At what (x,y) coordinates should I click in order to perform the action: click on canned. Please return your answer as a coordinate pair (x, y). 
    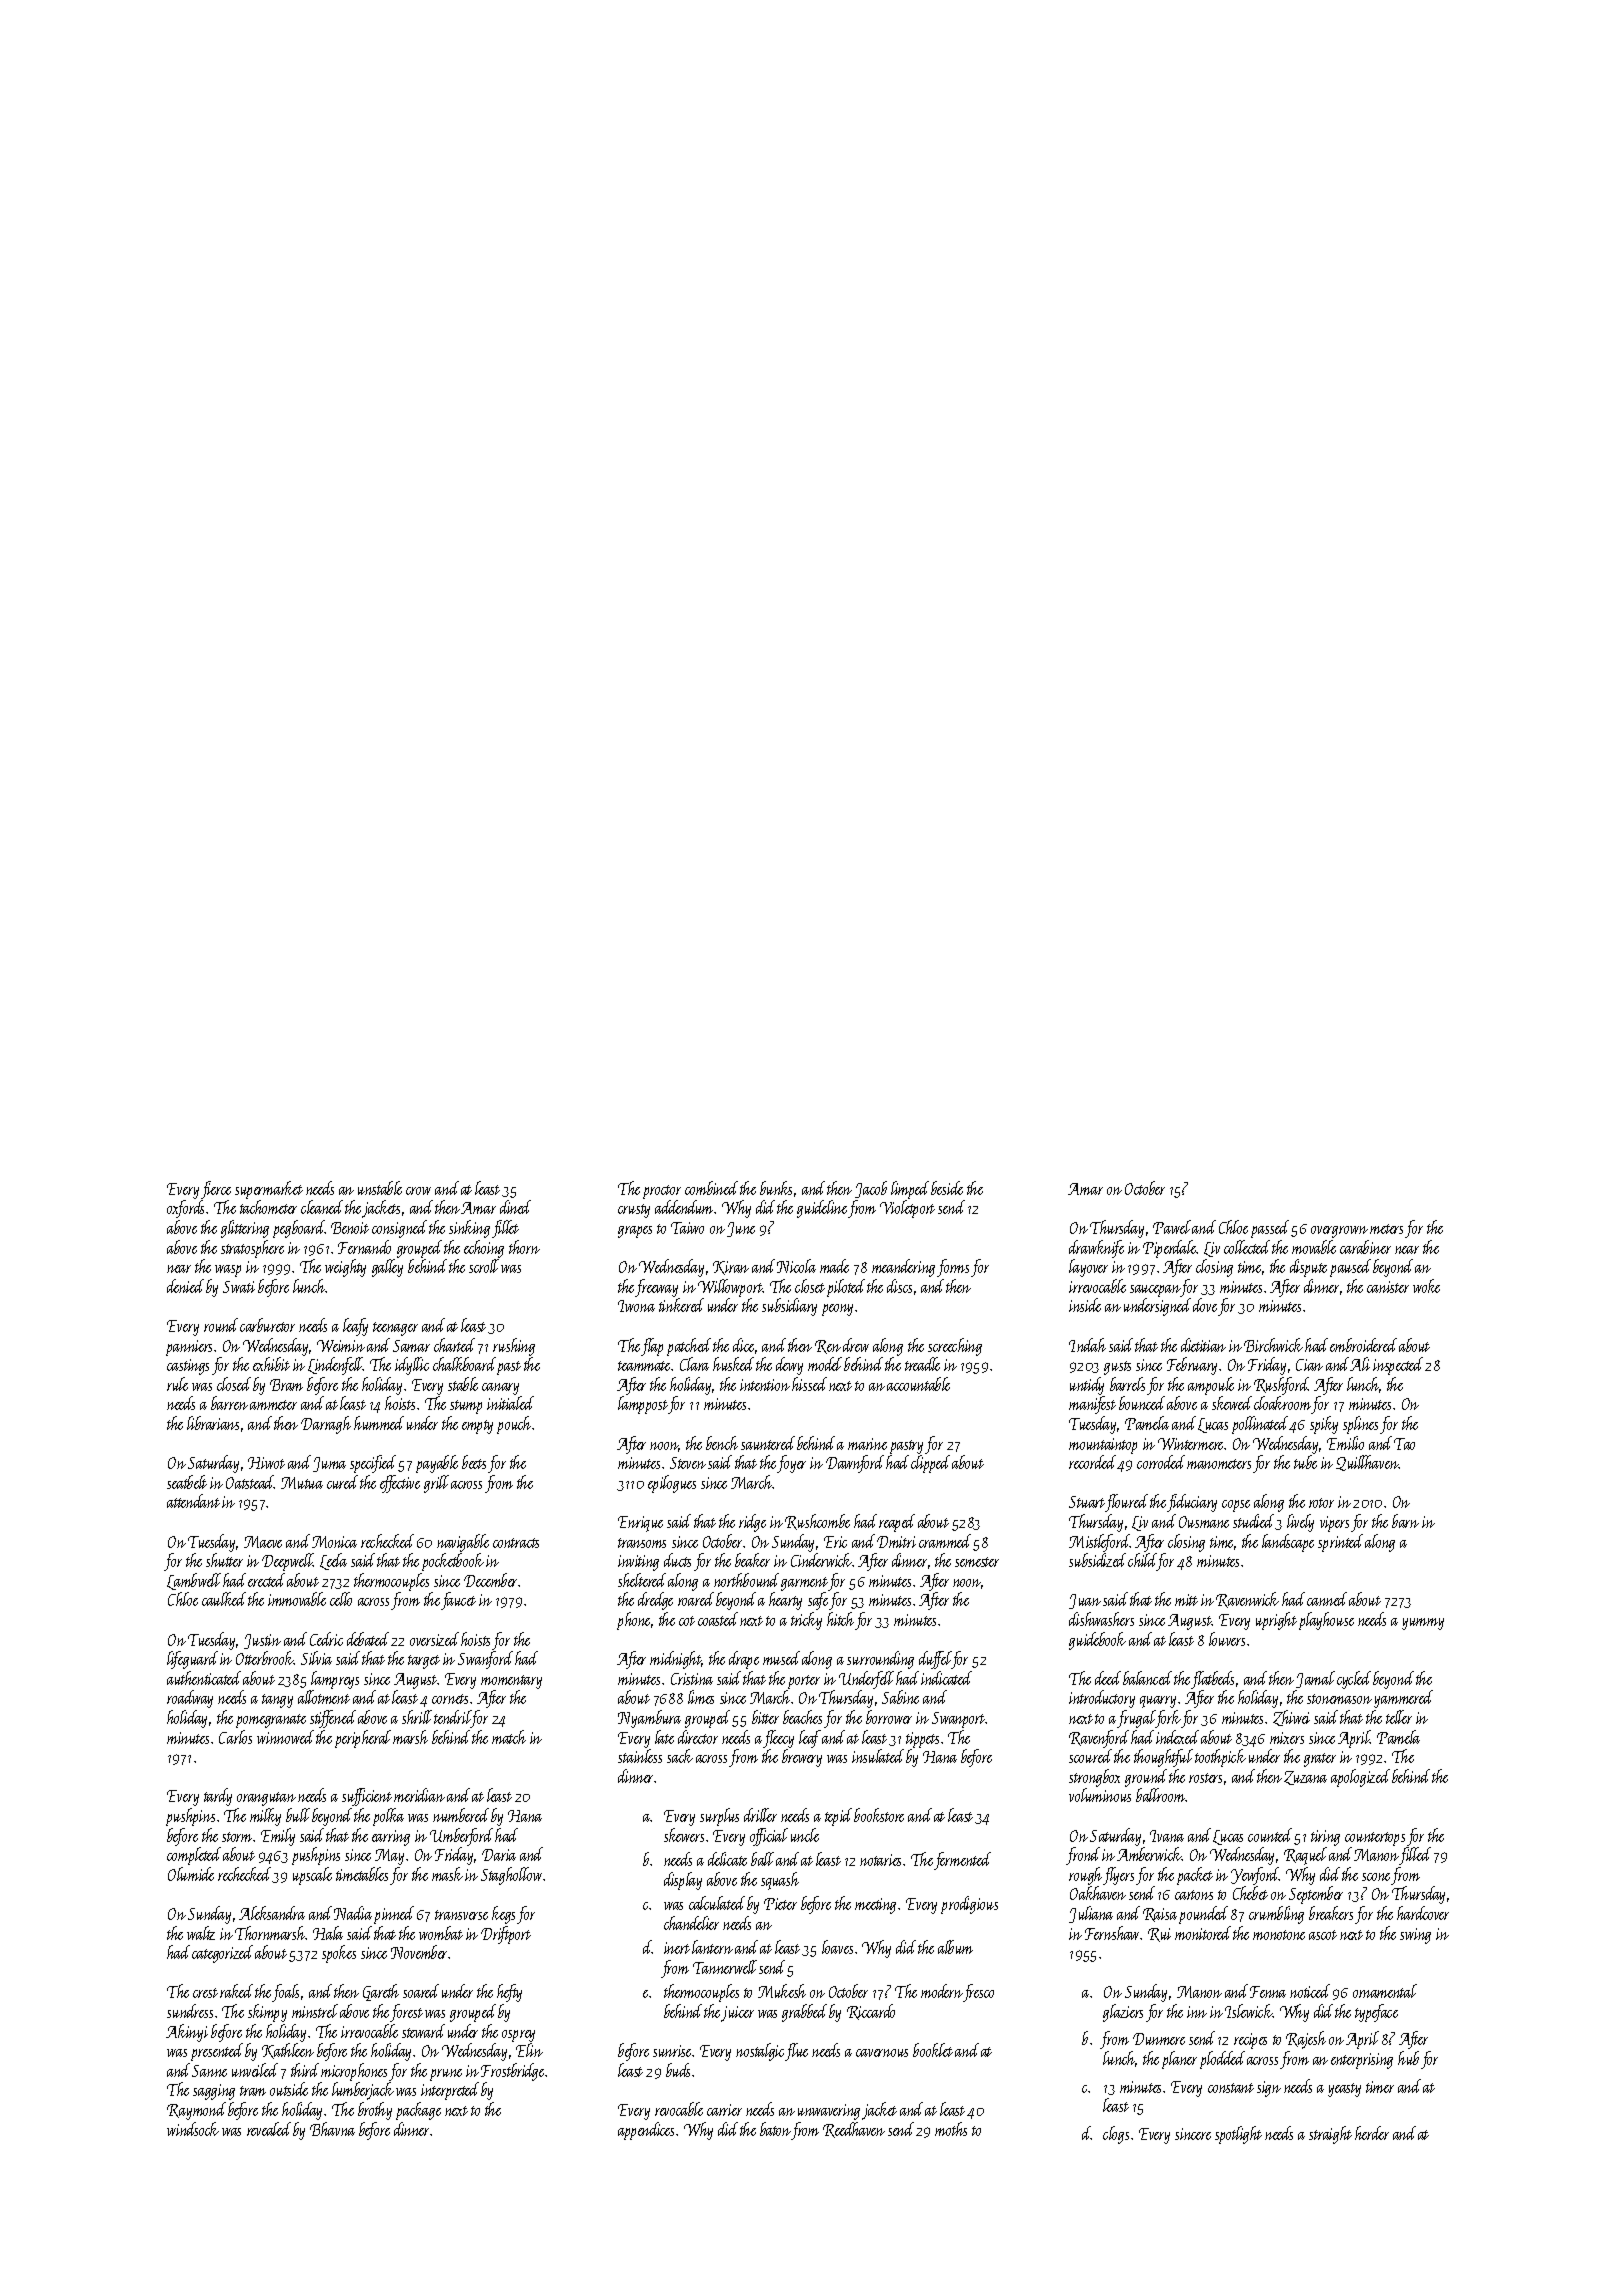
    Looking at the image, I should click on (1327, 1599).
